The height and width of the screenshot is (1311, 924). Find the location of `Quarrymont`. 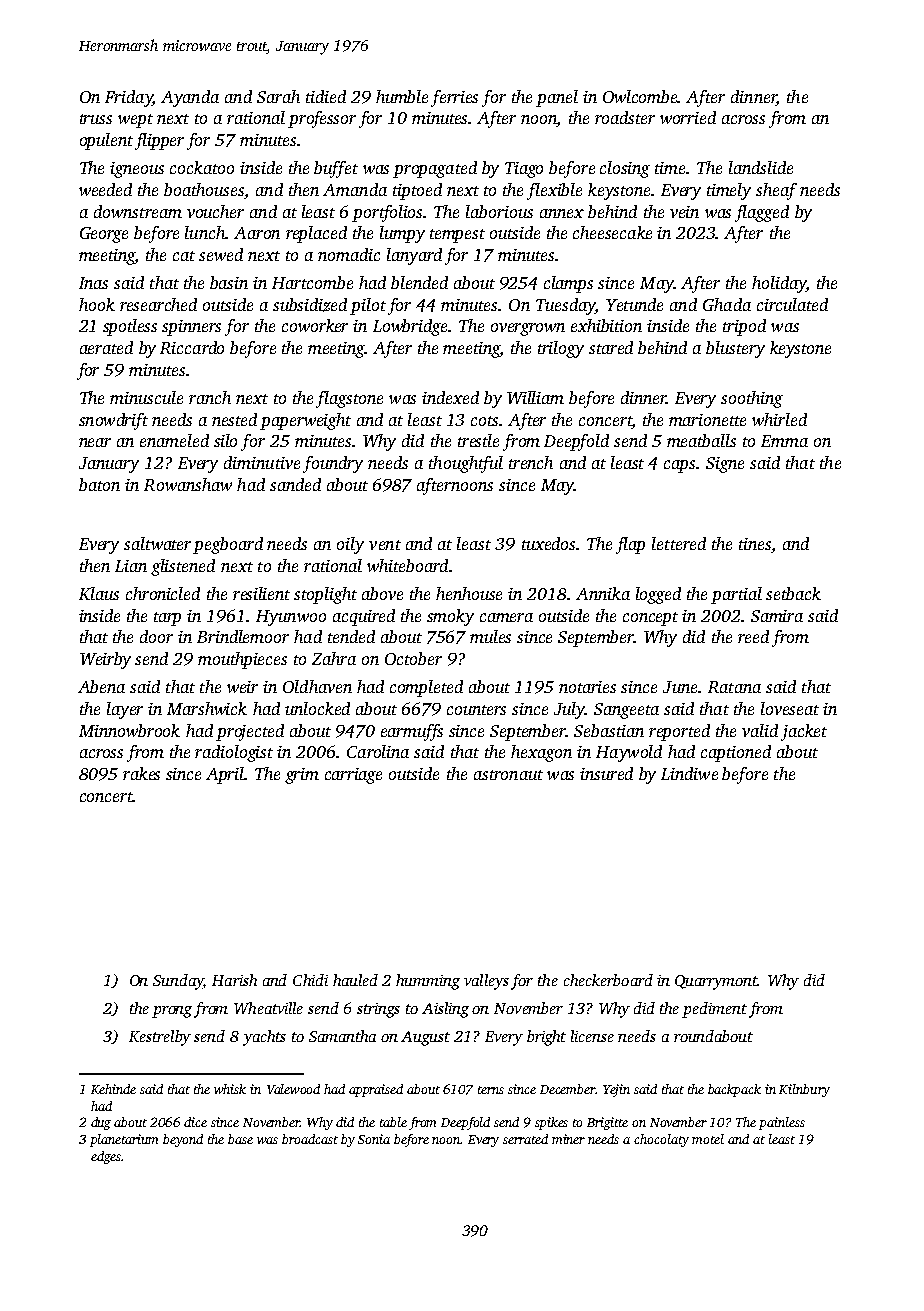

Quarrymont is located at coordinates (716, 982).
